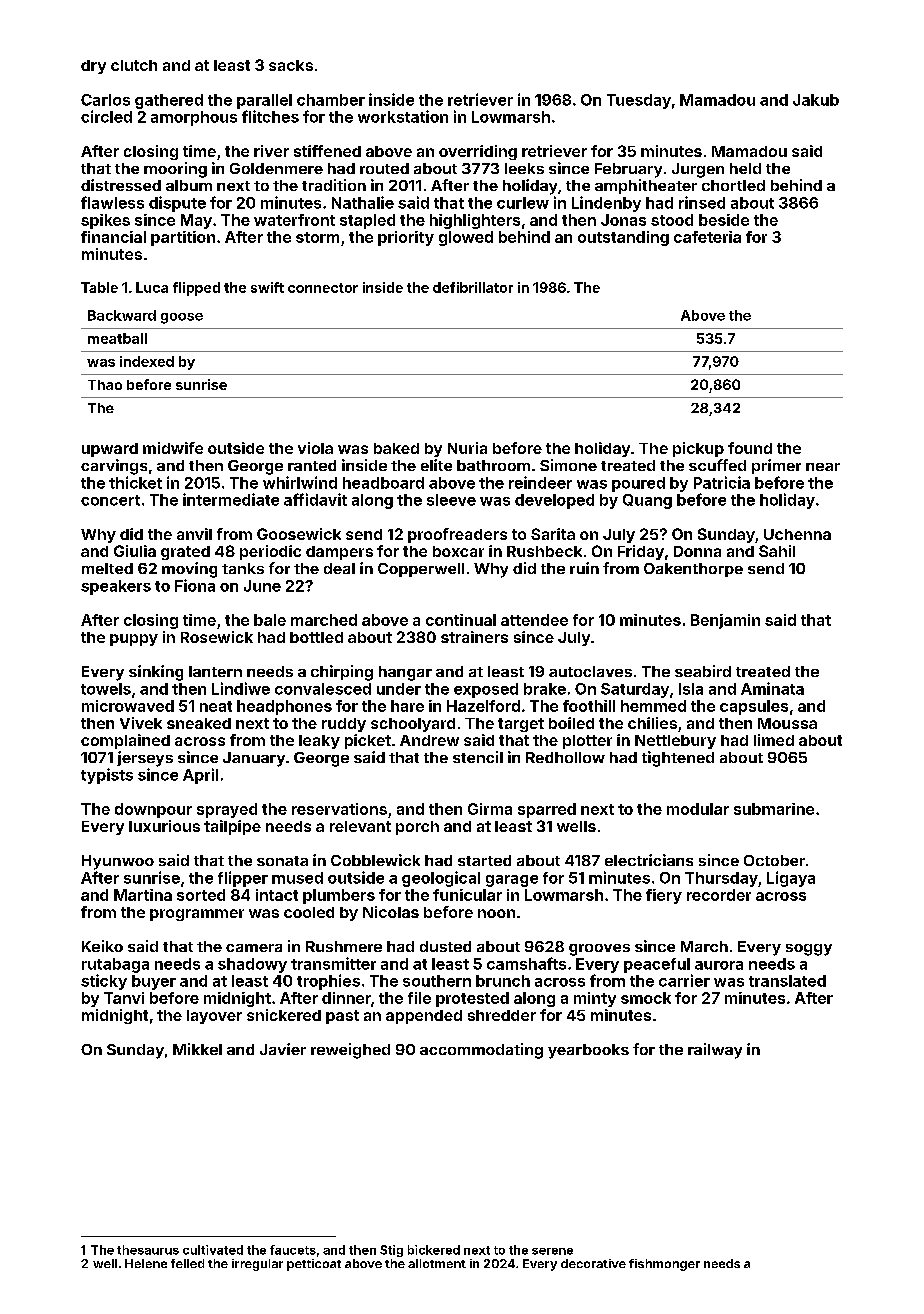  What do you see at coordinates (809, 950) in the screenshot?
I see `soggy` at bounding box center [809, 950].
